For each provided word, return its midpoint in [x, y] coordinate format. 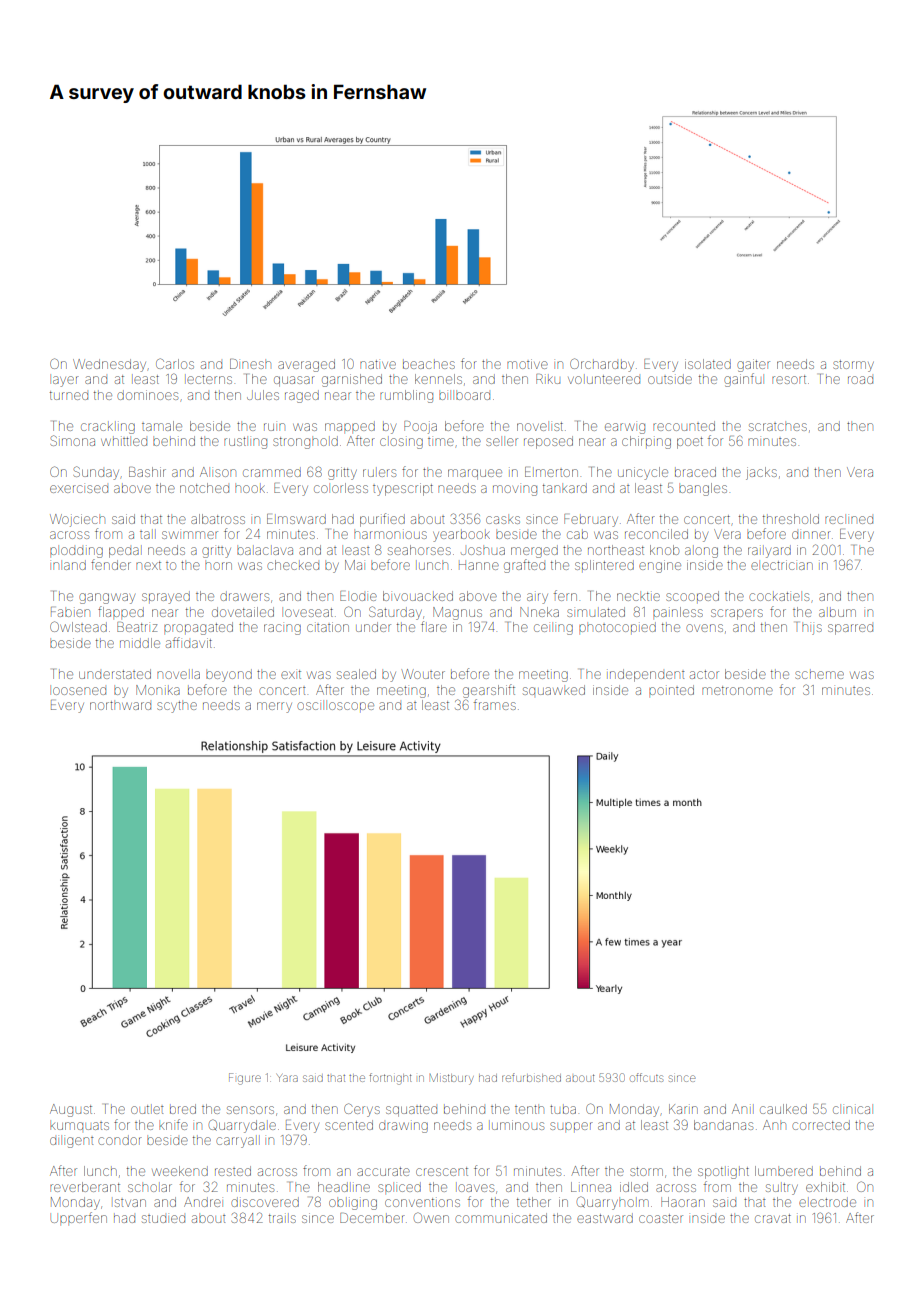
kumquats [79, 1126]
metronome [737, 690]
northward [120, 705]
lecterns [209, 379]
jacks [761, 473]
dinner [811, 535]
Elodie [358, 596]
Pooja [420, 427]
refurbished [531, 1077]
